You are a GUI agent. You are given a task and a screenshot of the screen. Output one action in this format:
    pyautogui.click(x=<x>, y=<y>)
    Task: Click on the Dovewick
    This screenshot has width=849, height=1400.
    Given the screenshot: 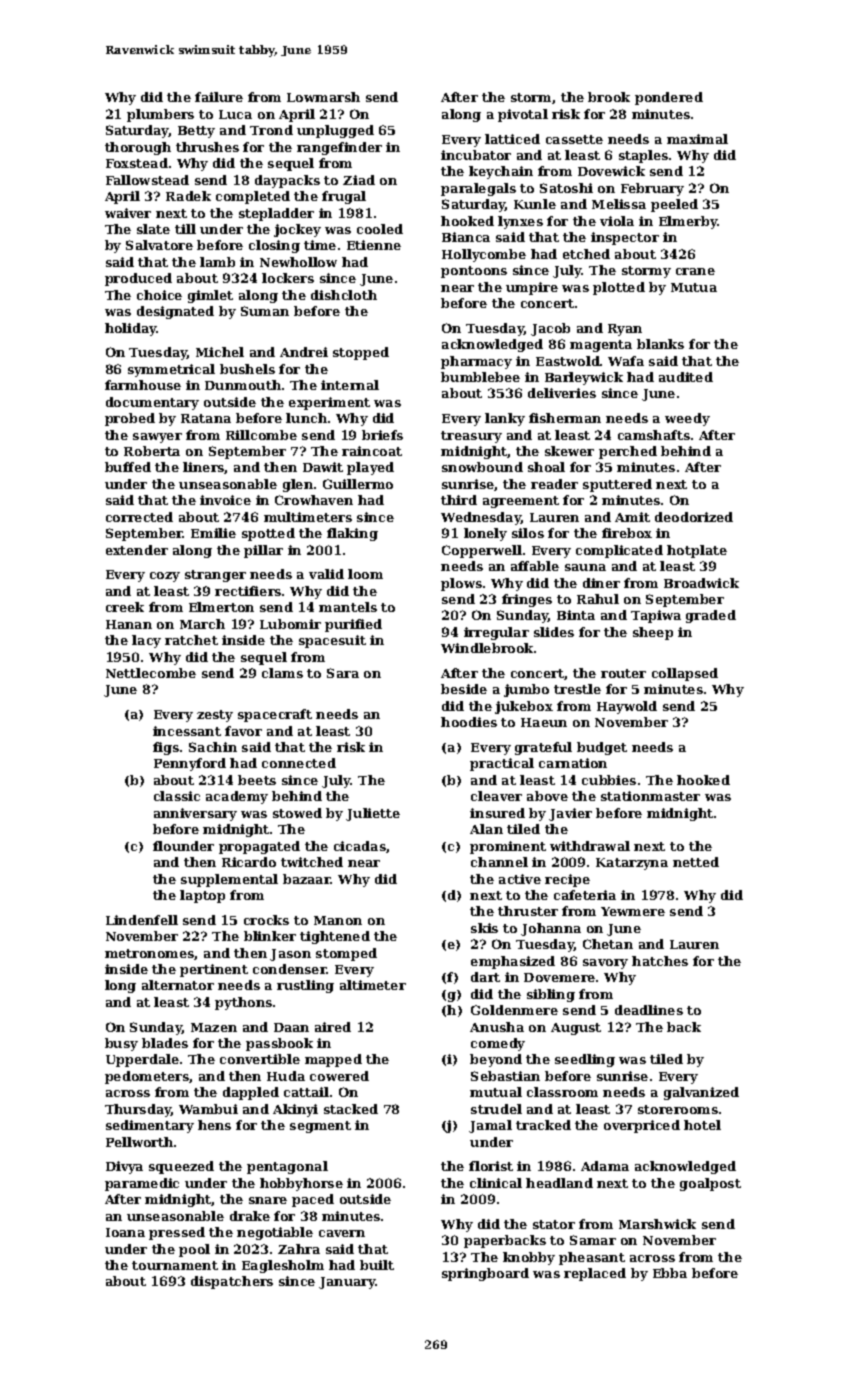 What is the action you would take?
    pyautogui.click(x=611, y=171)
